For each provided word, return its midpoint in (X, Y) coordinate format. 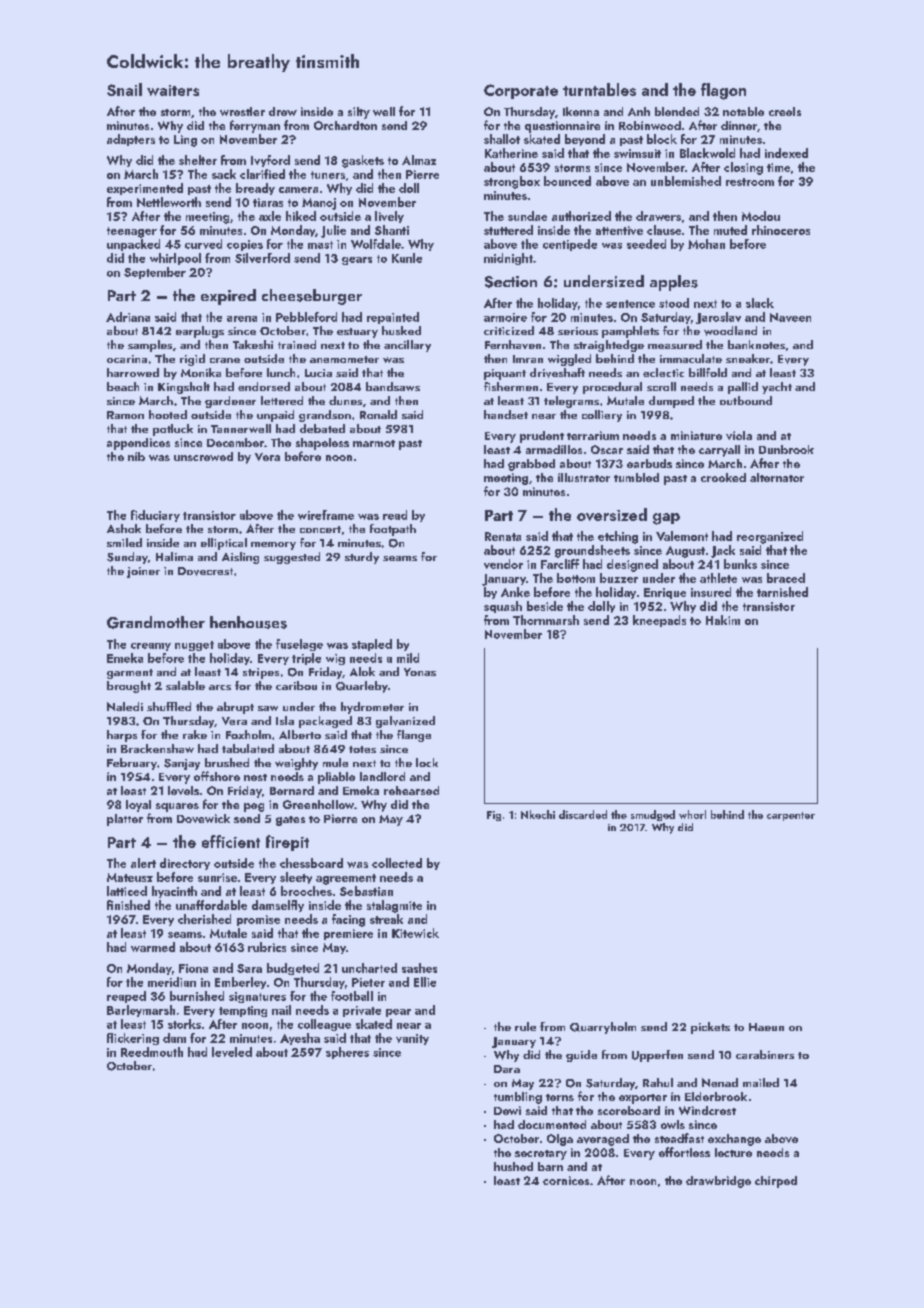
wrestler (242, 111)
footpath (393, 530)
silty (359, 113)
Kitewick (415, 933)
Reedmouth (152, 1052)
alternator (777, 477)
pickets (710, 1028)
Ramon (125, 415)
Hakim (723, 620)
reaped (126, 997)
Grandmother (156, 622)
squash (503, 607)
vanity (412, 1039)
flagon (723, 91)
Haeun (766, 1027)
